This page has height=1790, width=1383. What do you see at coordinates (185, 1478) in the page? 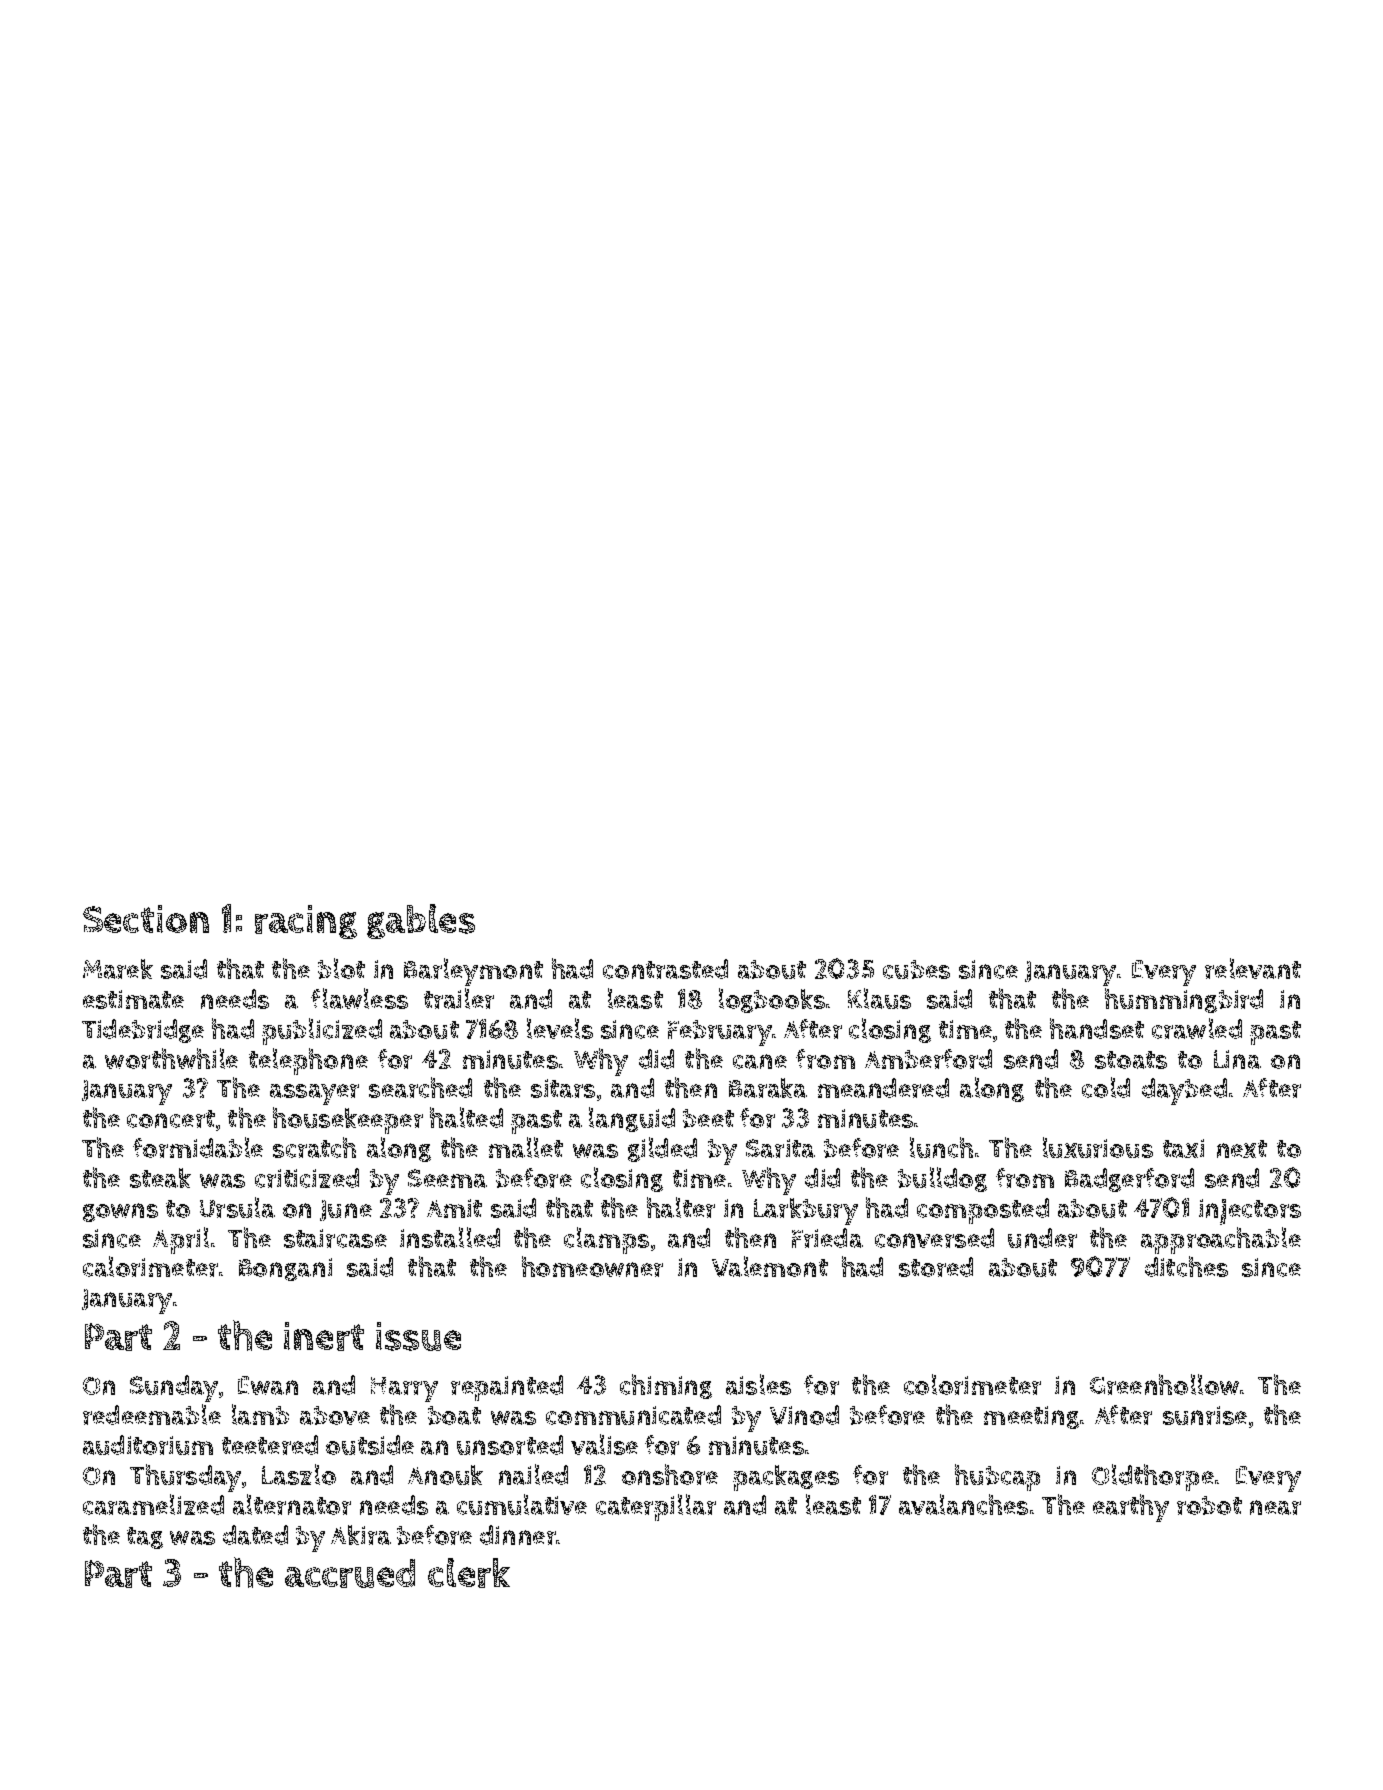
I see `Thursday` at bounding box center [185, 1478].
